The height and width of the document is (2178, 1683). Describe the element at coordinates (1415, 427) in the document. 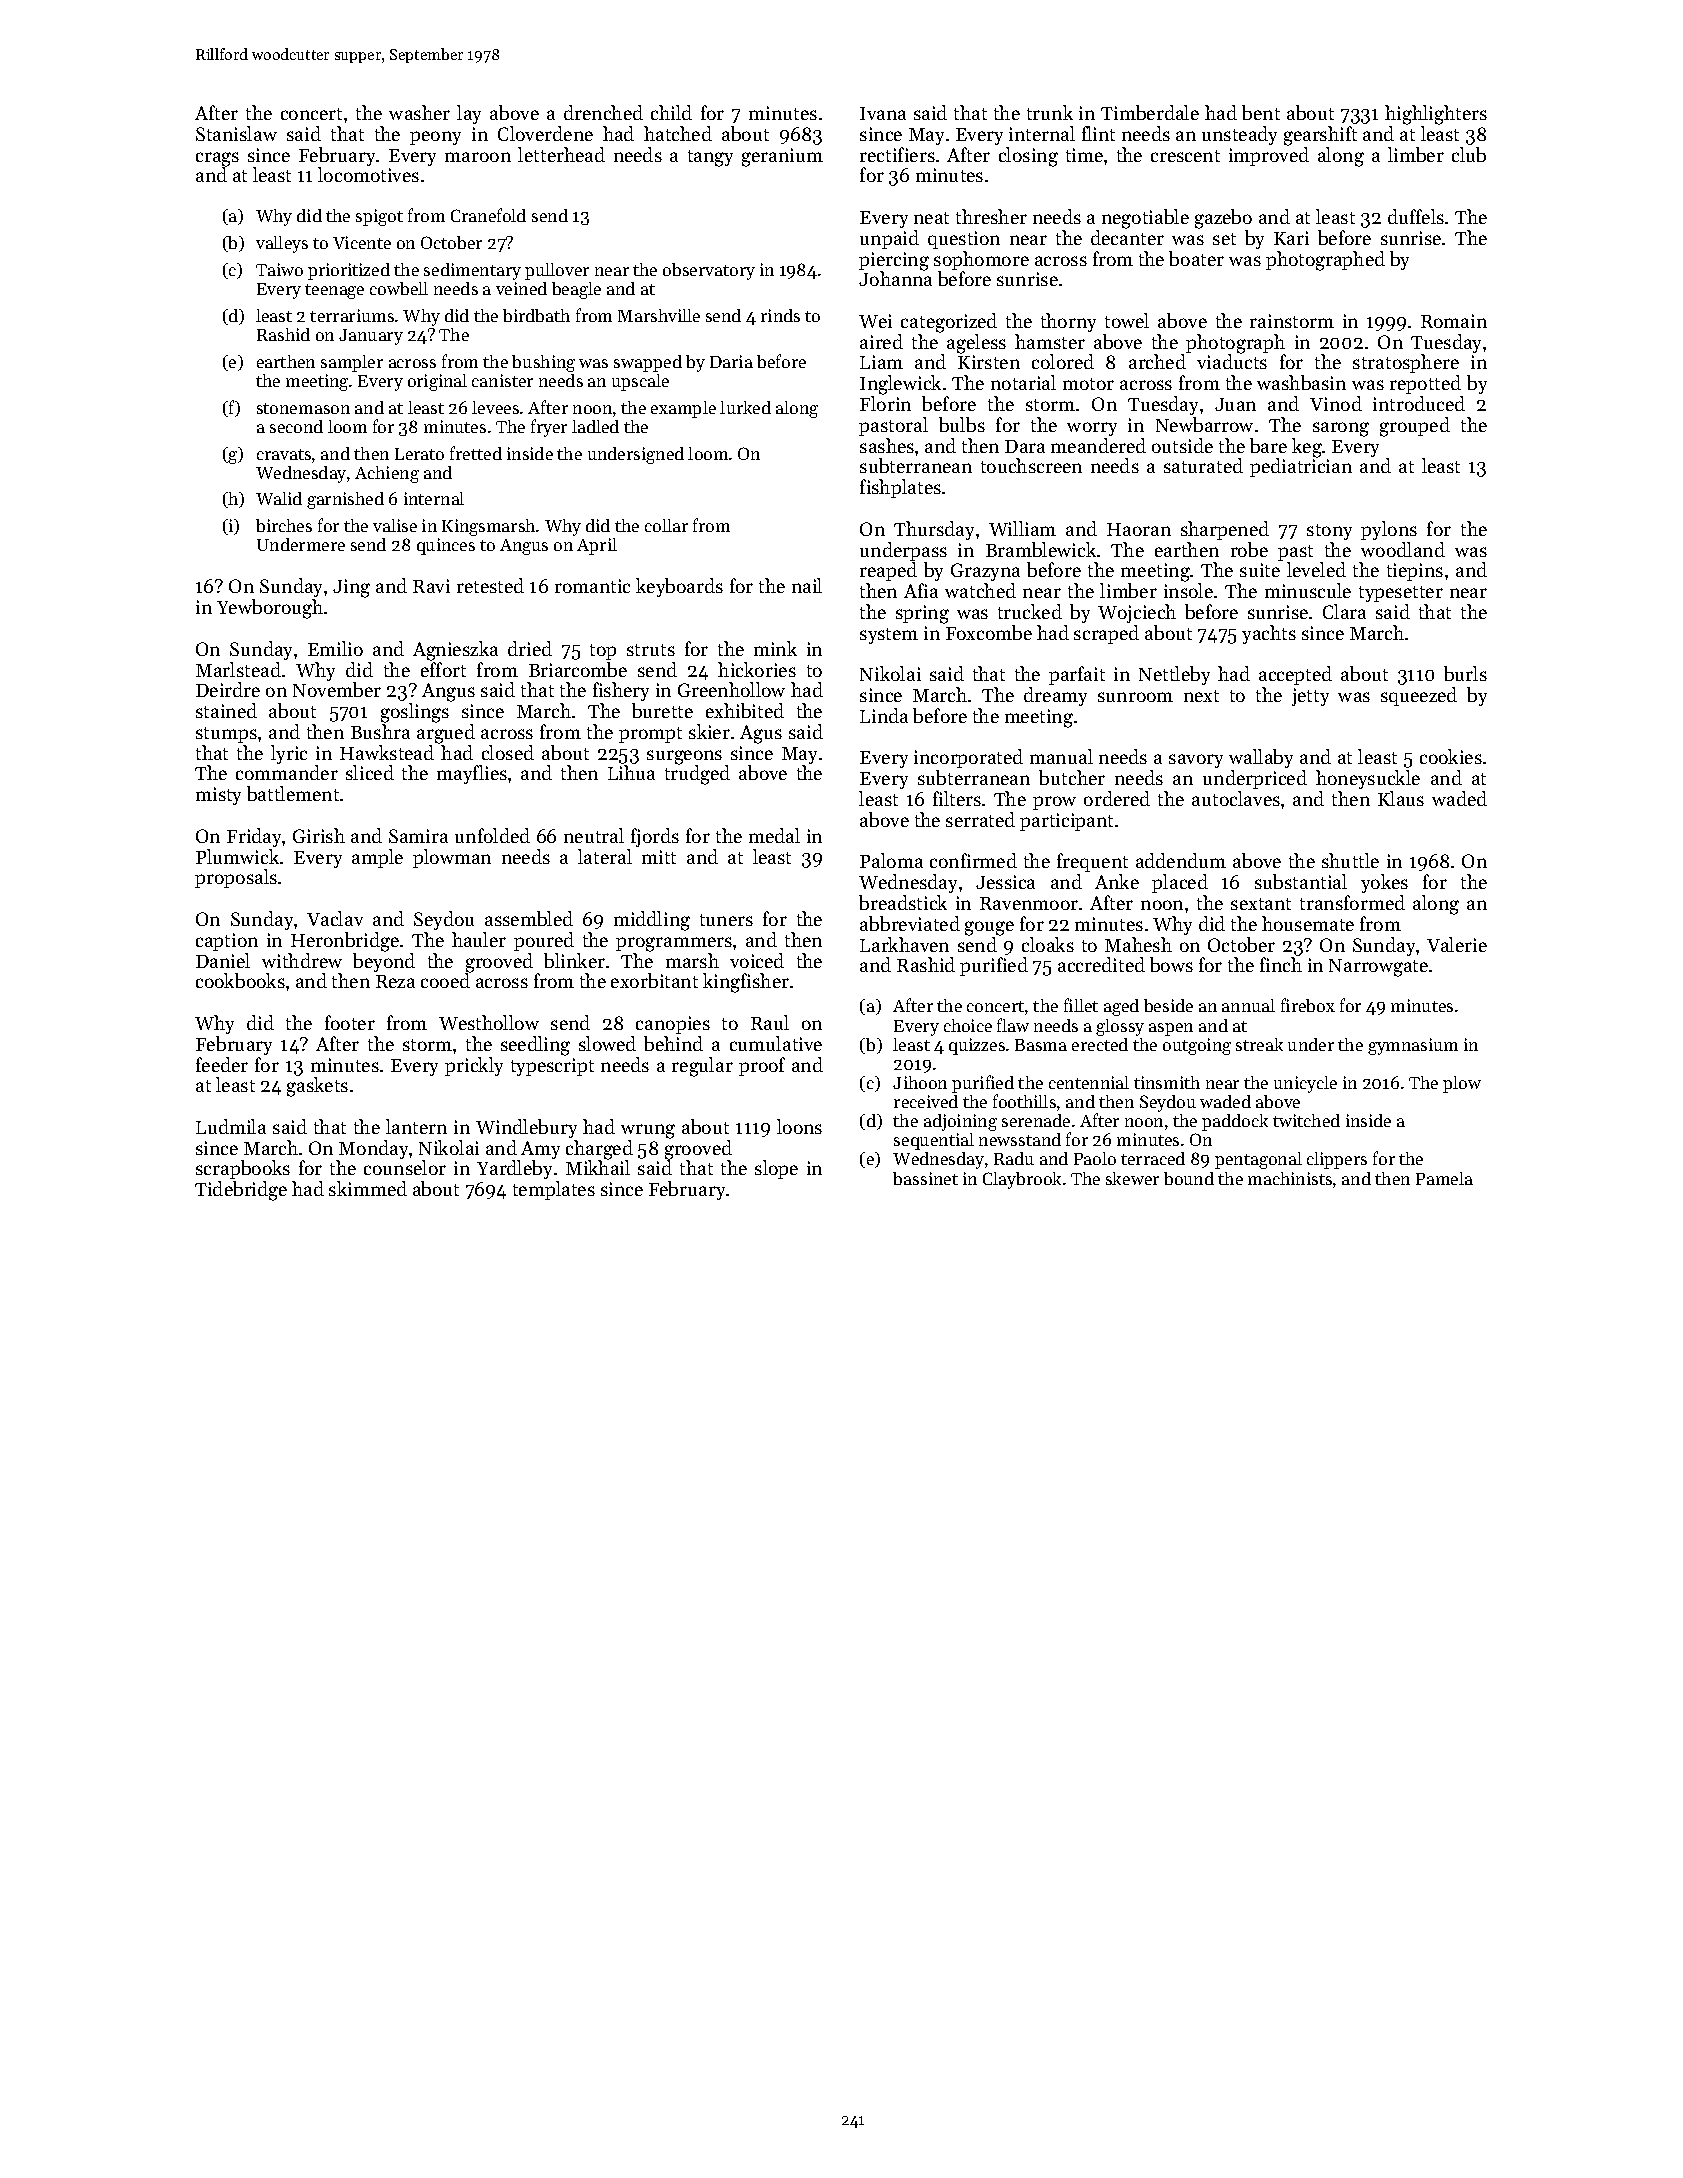

I see `grouped` at that location.
